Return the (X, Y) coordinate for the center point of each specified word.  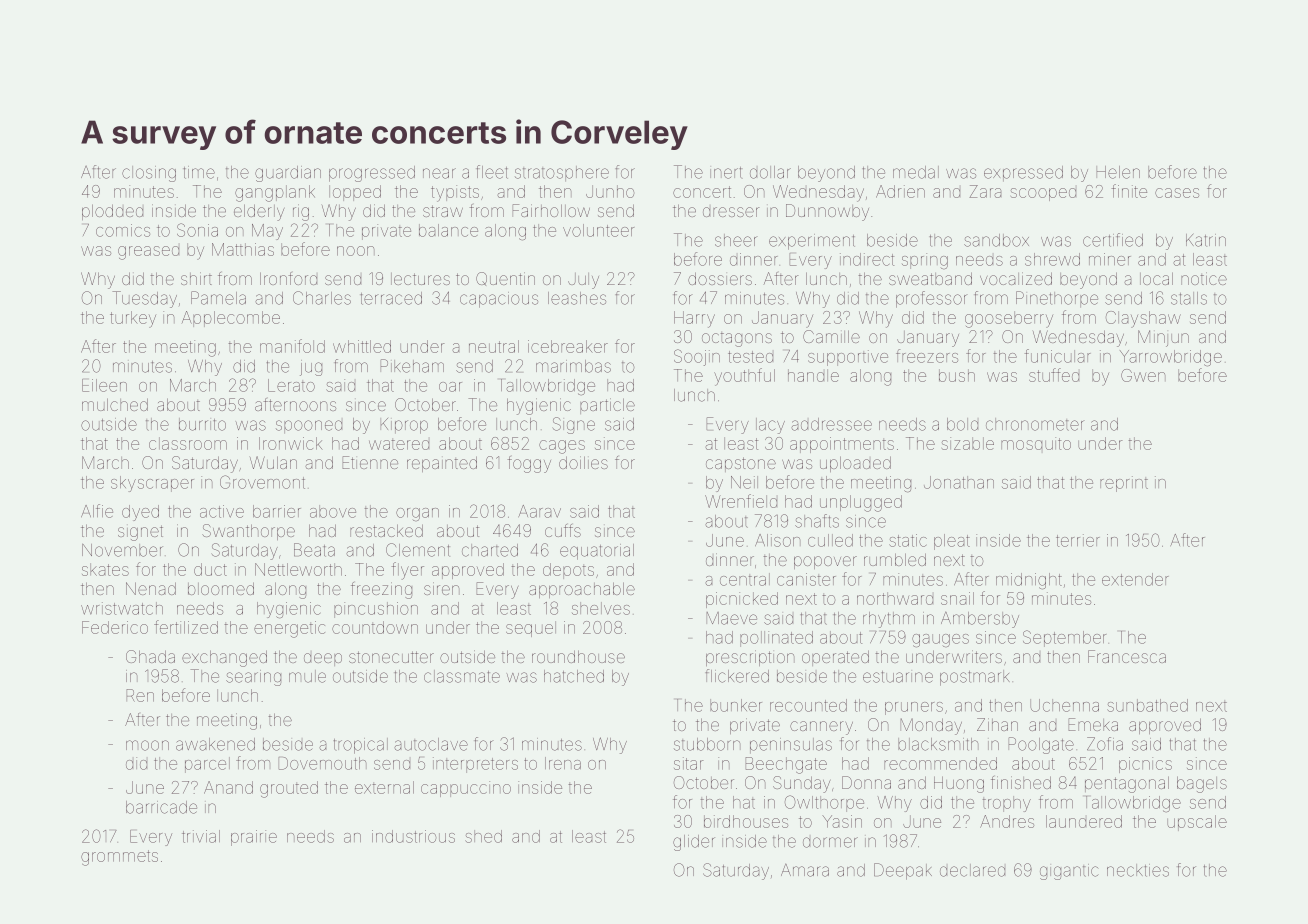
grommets (119, 858)
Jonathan (959, 482)
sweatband (930, 278)
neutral (494, 346)
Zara (985, 191)
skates (105, 569)
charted (490, 550)
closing (149, 174)
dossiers (720, 278)
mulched (115, 404)
